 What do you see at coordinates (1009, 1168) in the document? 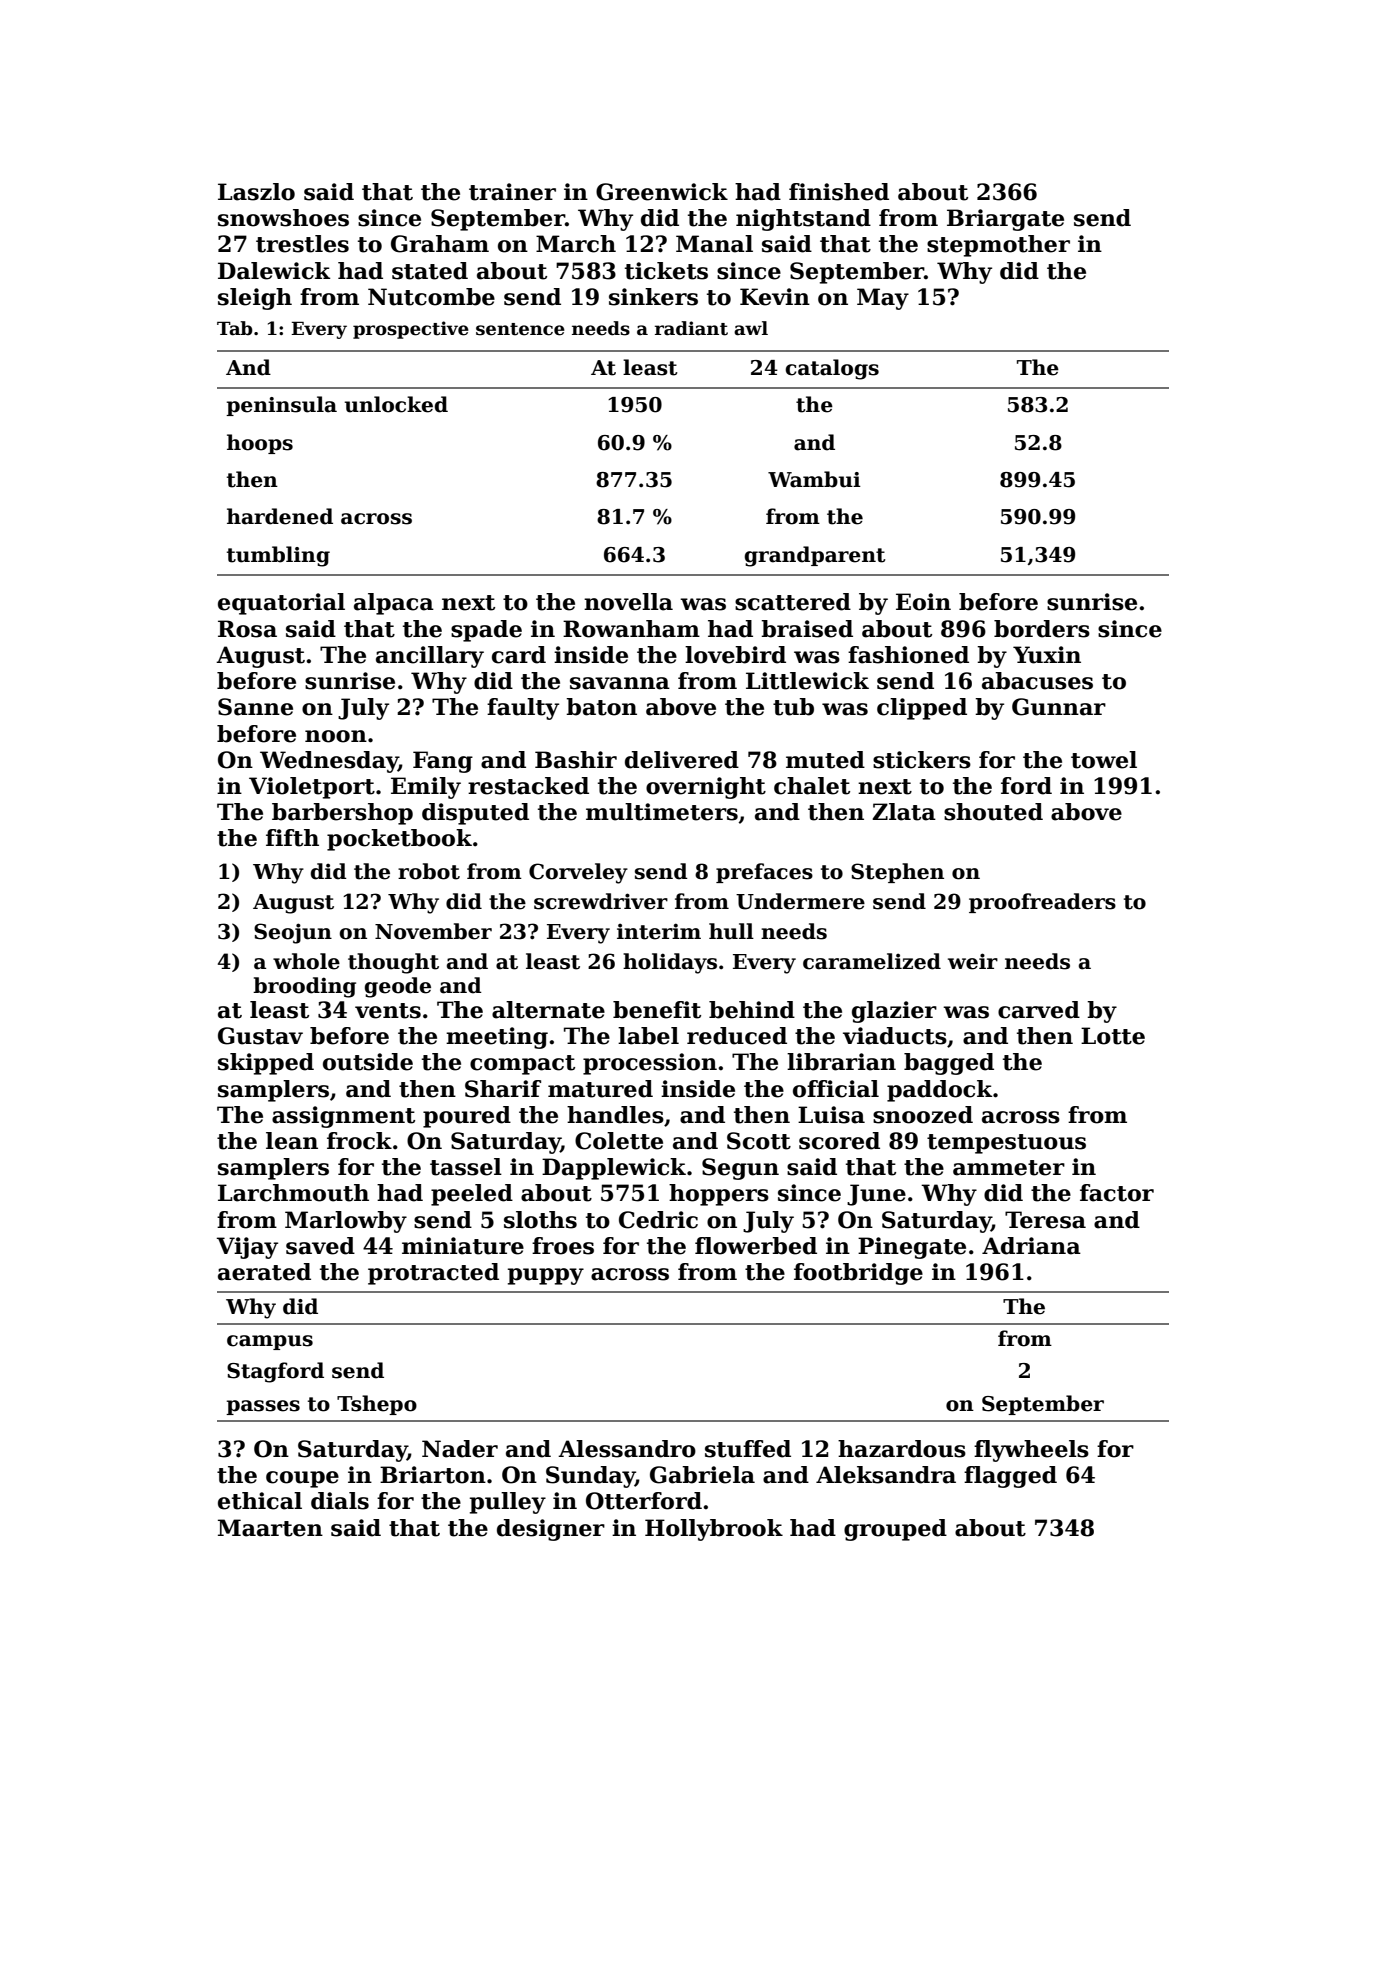
I see `ammeter` at bounding box center [1009, 1168].
